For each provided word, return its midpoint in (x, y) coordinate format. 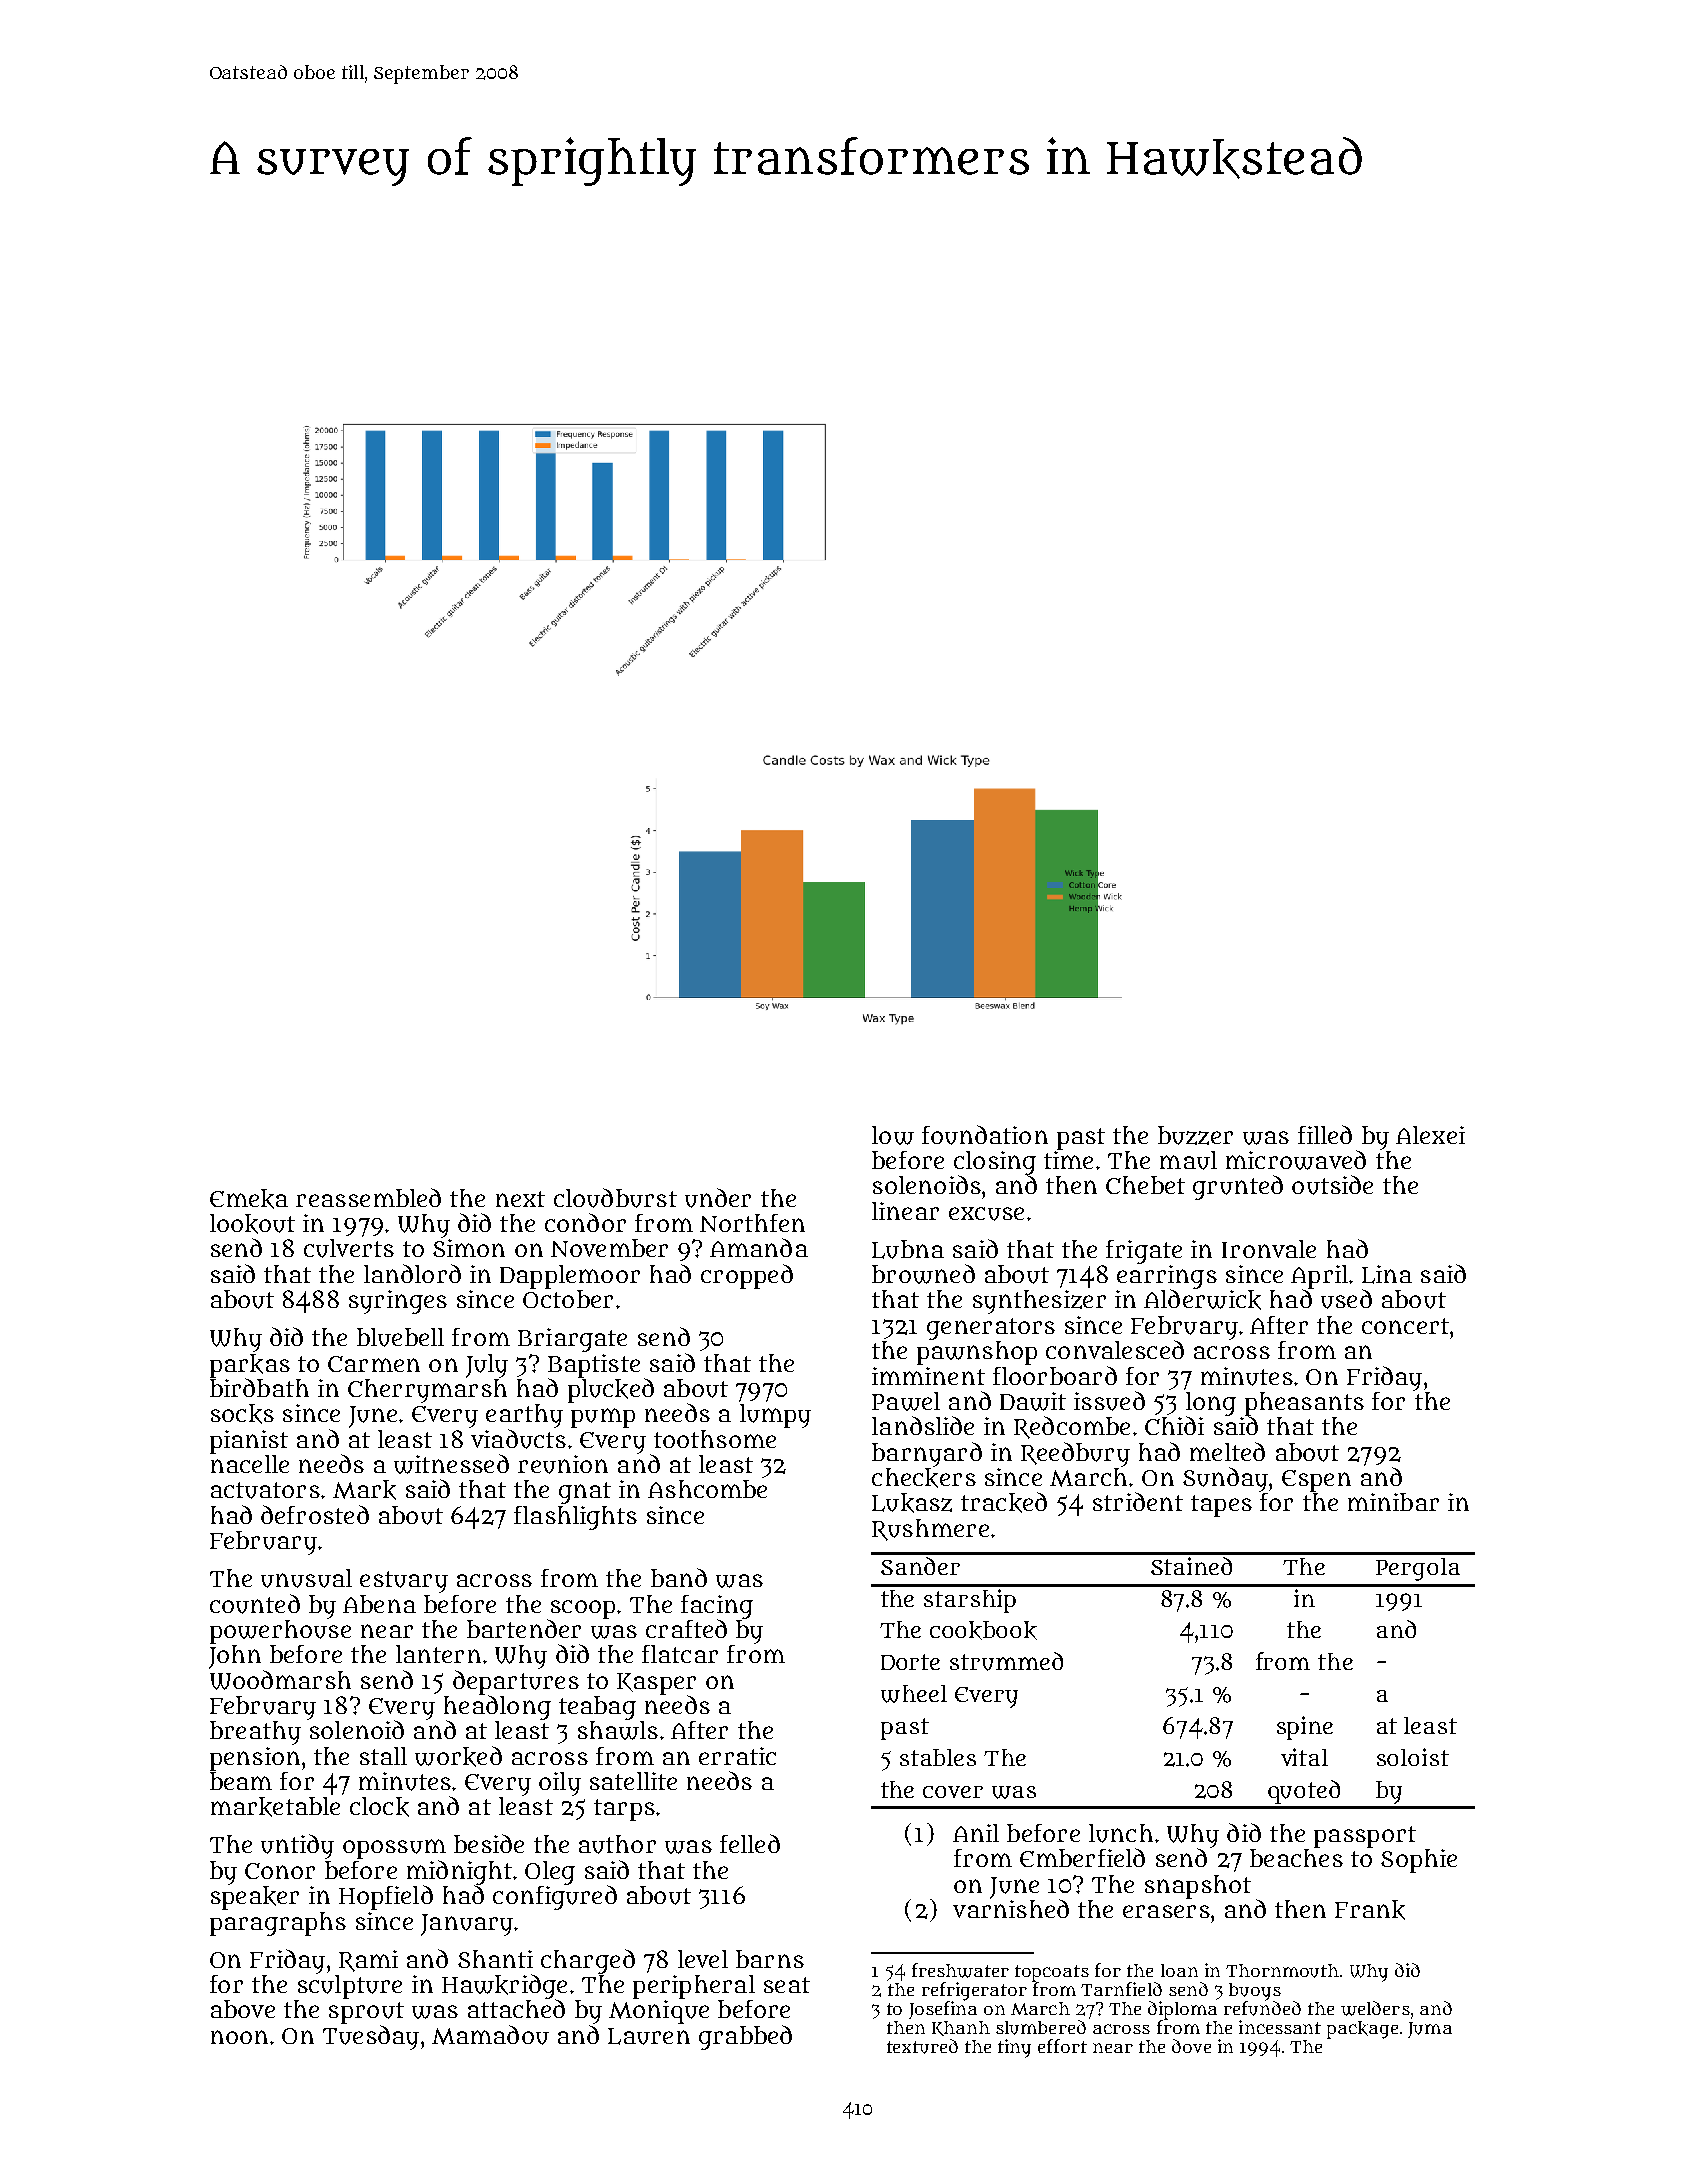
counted (255, 1604)
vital (1304, 1757)
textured (922, 2046)
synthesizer (1039, 1302)
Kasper (656, 1684)
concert (1405, 1326)
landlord (412, 1273)
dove (1191, 2046)
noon (239, 2037)
